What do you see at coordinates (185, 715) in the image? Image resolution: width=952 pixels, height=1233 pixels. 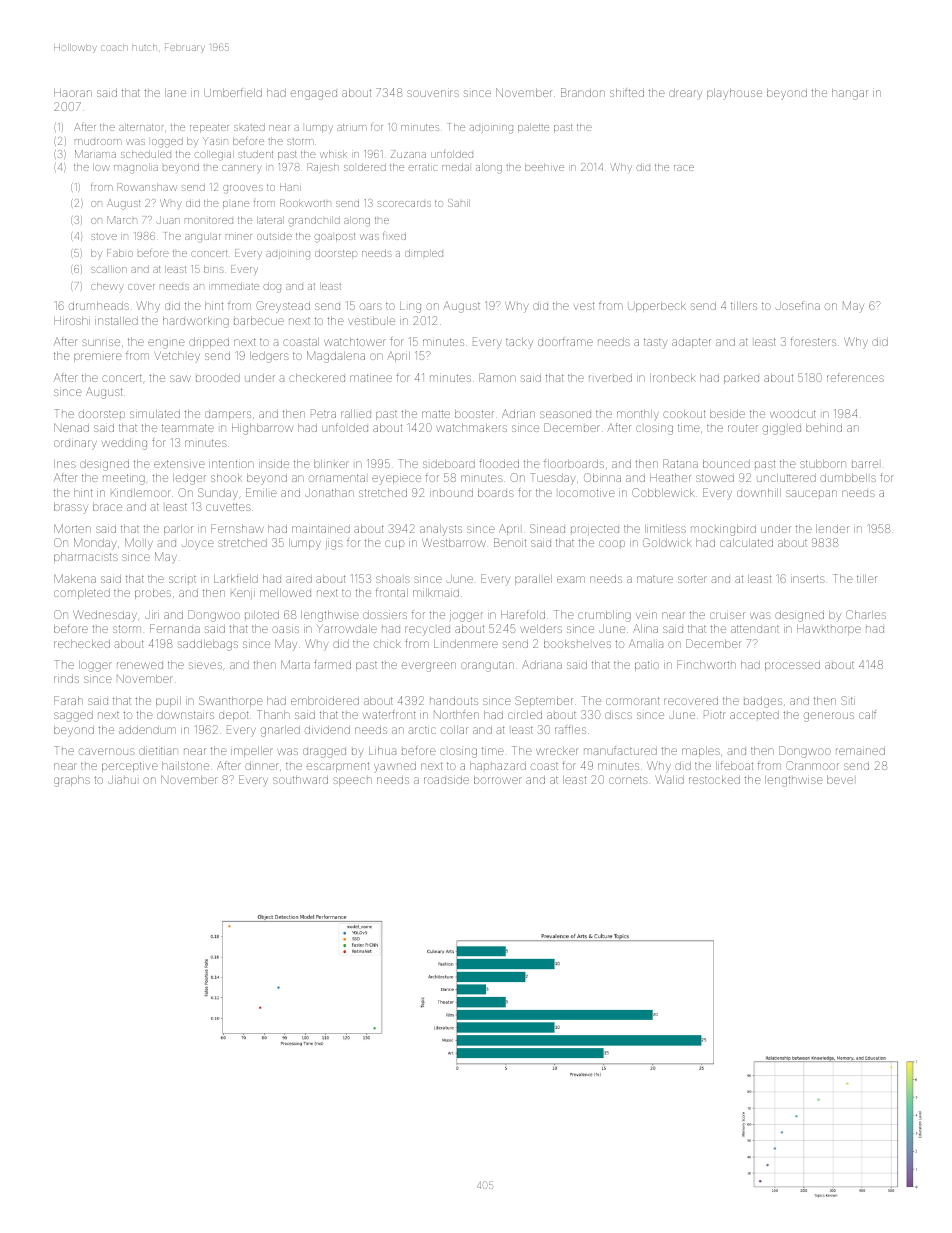 I see `downstairs` at bounding box center [185, 715].
